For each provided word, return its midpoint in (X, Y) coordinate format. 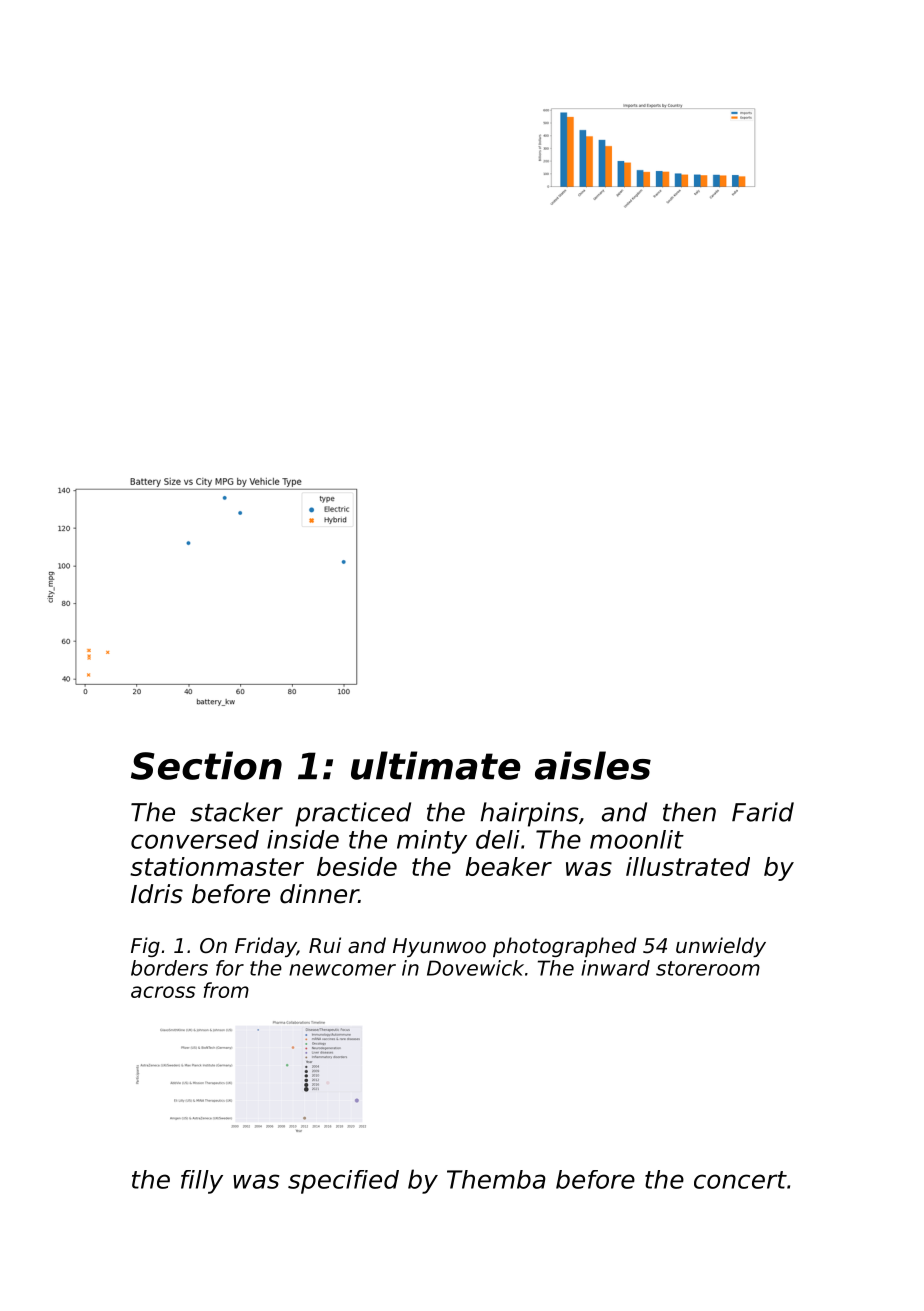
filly (202, 1182)
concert (740, 1180)
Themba (496, 1179)
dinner (319, 894)
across (163, 992)
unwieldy (721, 947)
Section (206, 765)
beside (357, 866)
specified (343, 1182)
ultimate (436, 765)
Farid (763, 812)
